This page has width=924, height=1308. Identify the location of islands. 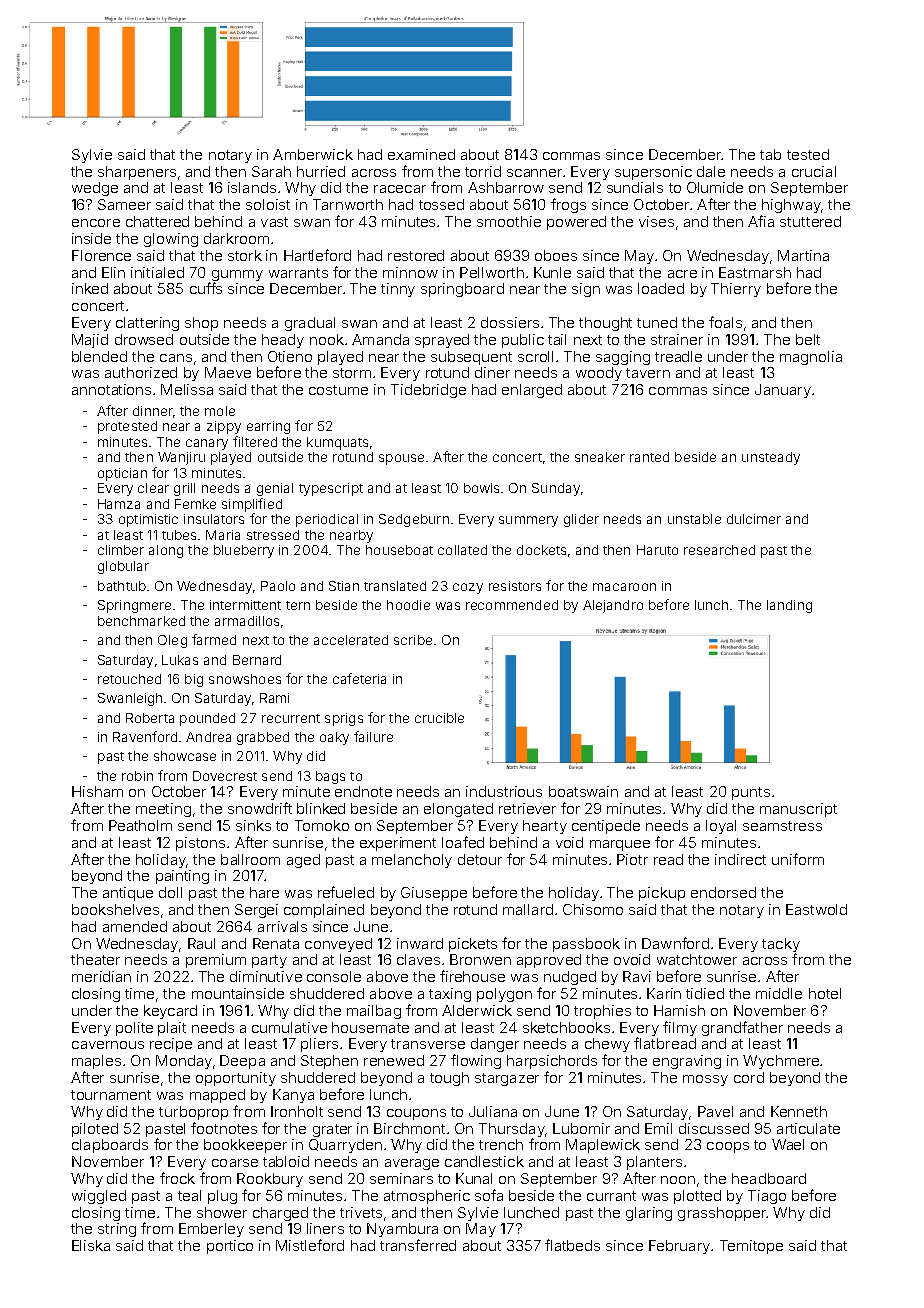
(252, 187).
